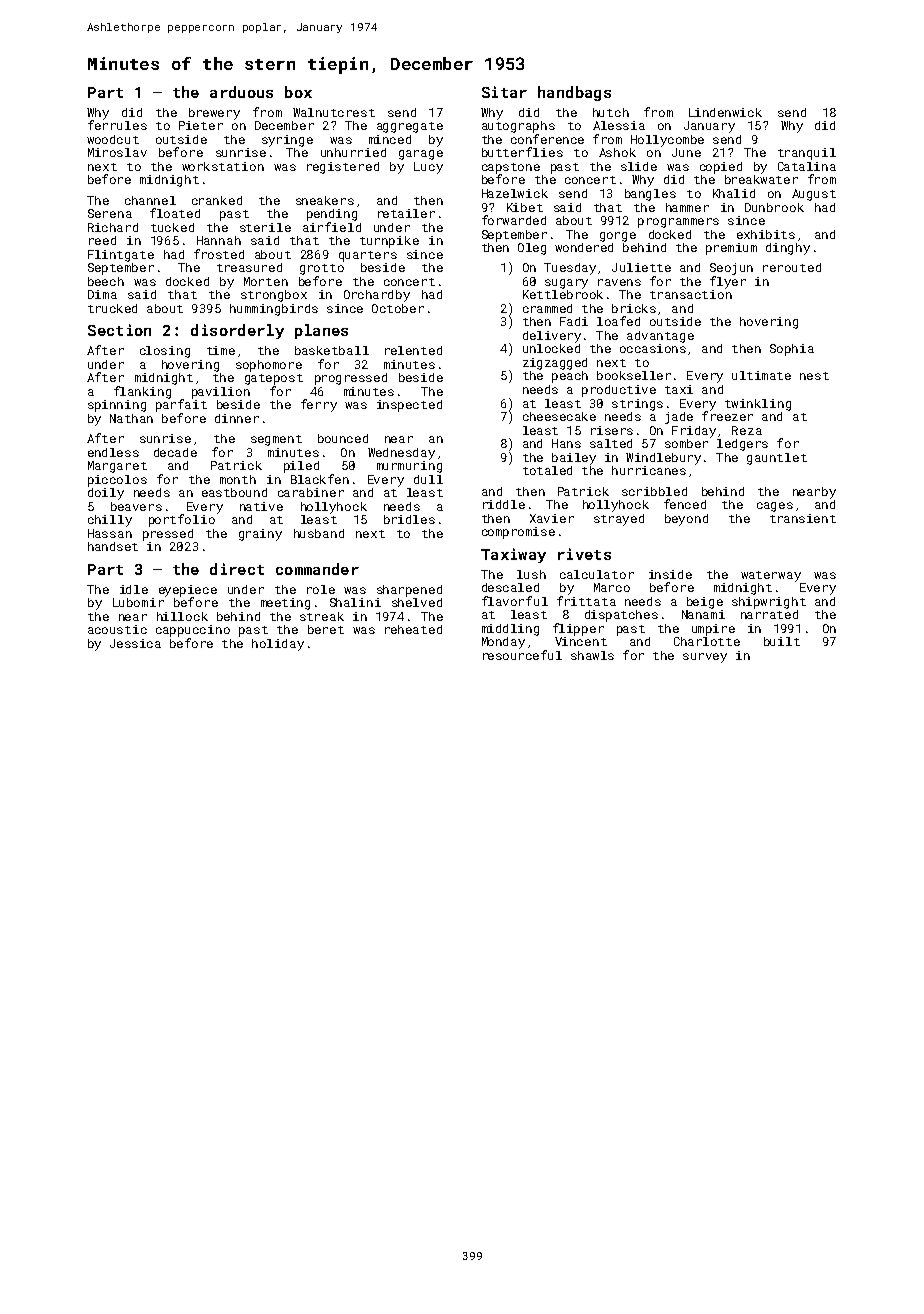 The height and width of the screenshot is (1314, 924). What do you see at coordinates (188, 591) in the screenshot?
I see `eyepiece` at bounding box center [188, 591].
